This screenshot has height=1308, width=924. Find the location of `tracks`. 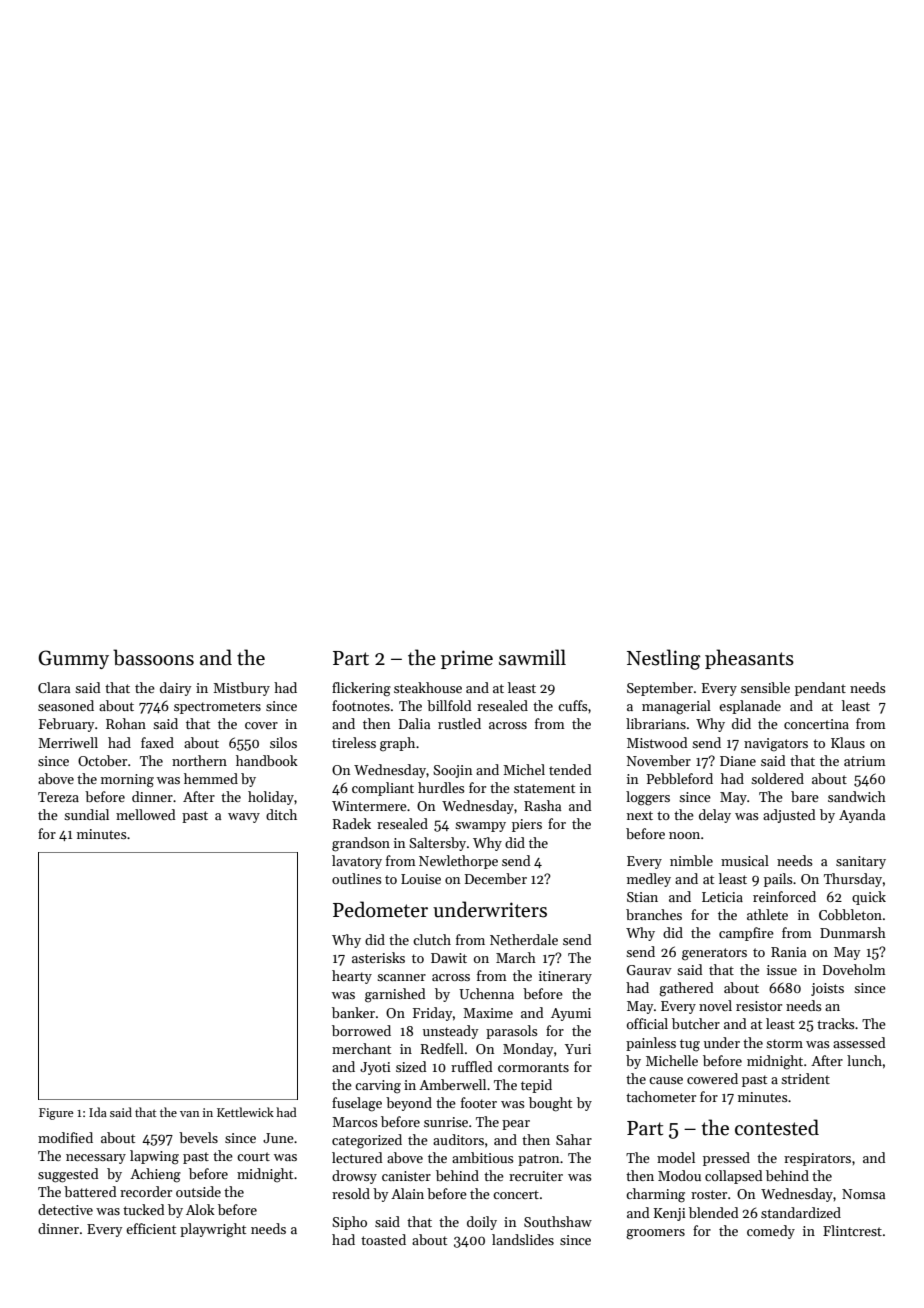

tracks is located at coordinates (836, 1023).
